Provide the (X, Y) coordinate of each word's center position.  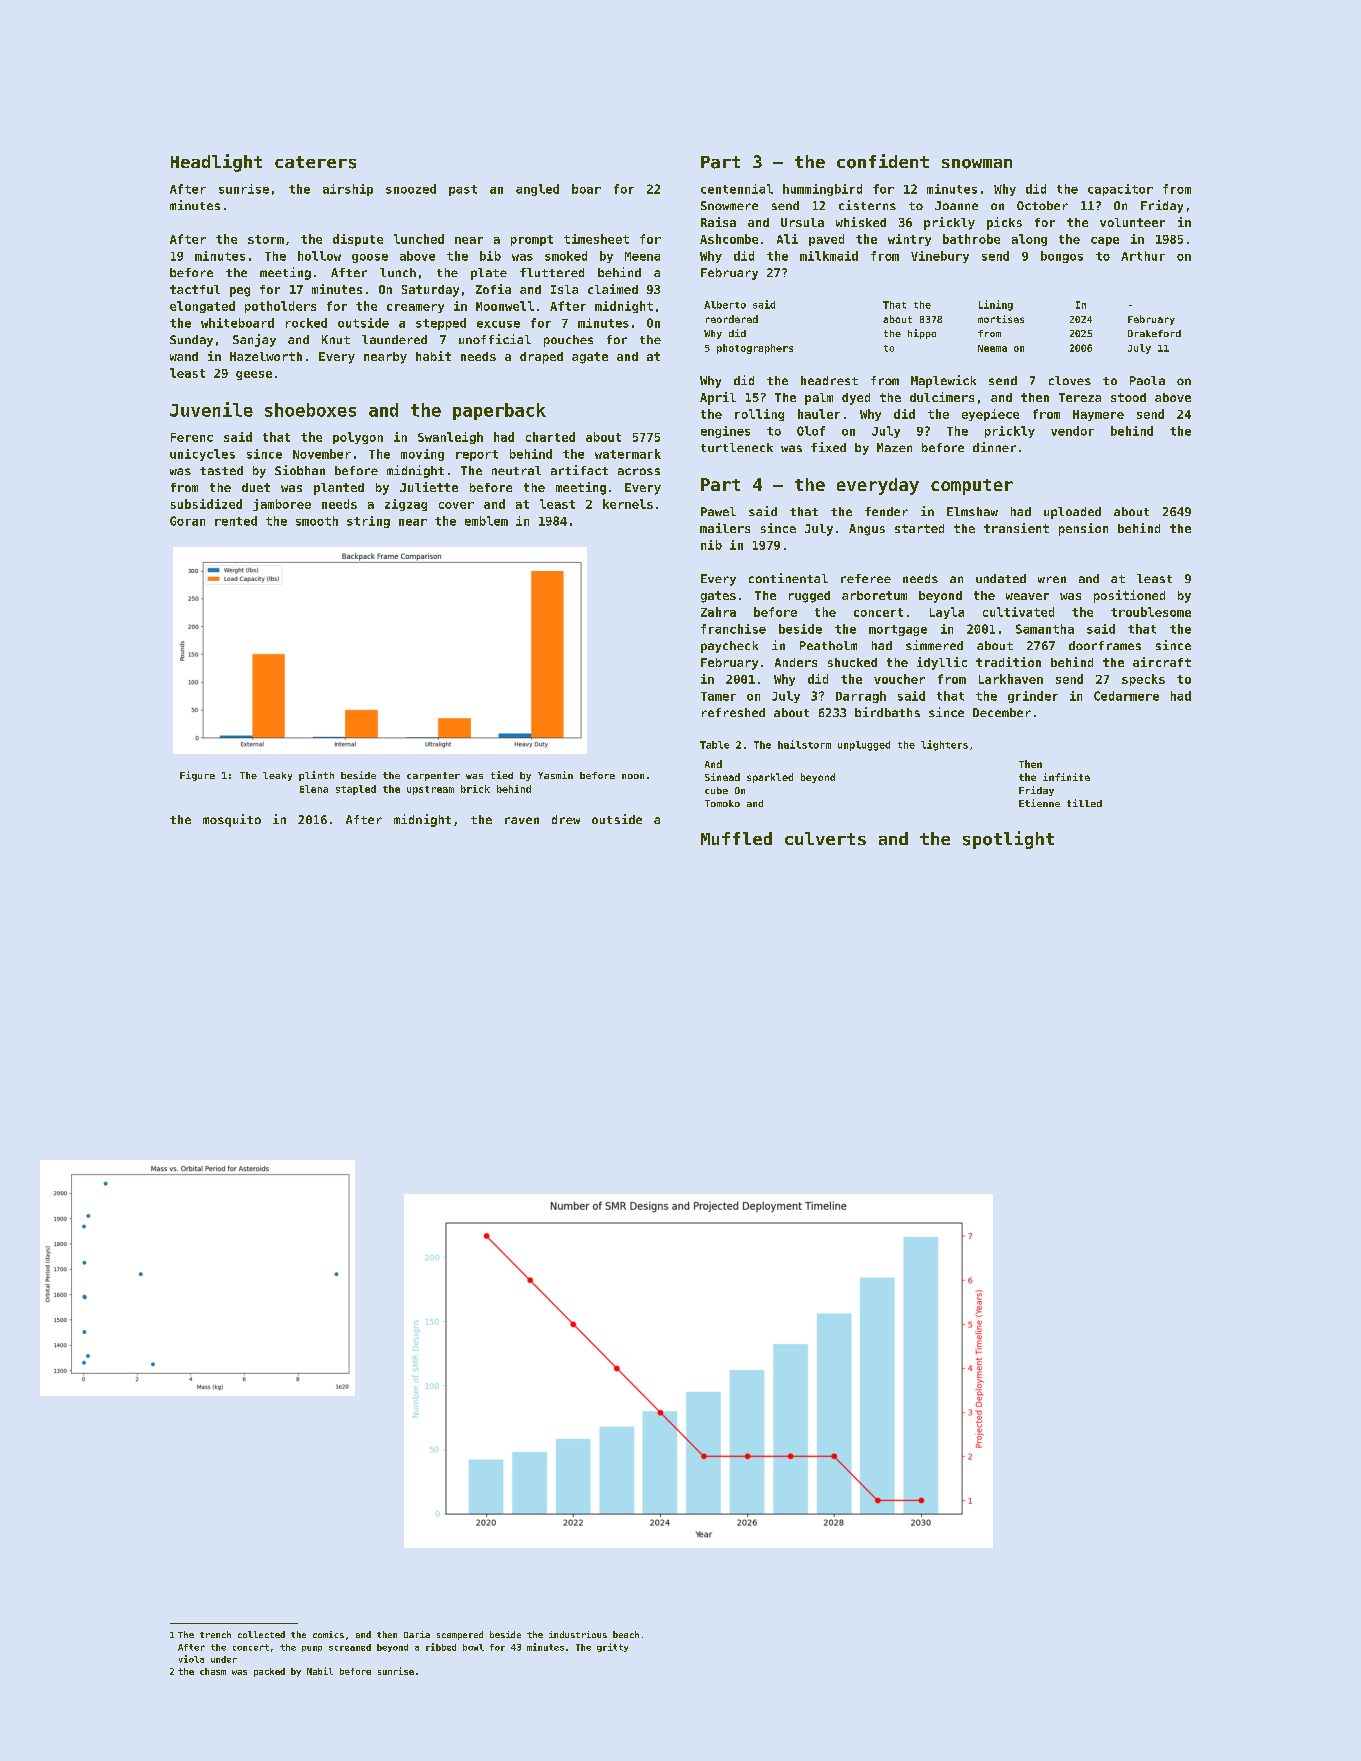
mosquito (232, 820)
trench (215, 1634)
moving (422, 455)
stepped (441, 324)
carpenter (433, 776)
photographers (755, 349)
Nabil (320, 1671)
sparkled (770, 778)
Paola (1147, 380)
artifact (579, 470)
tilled (1084, 803)
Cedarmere (1126, 696)
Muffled (736, 838)
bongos (1062, 257)
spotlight (1008, 840)
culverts (825, 838)
